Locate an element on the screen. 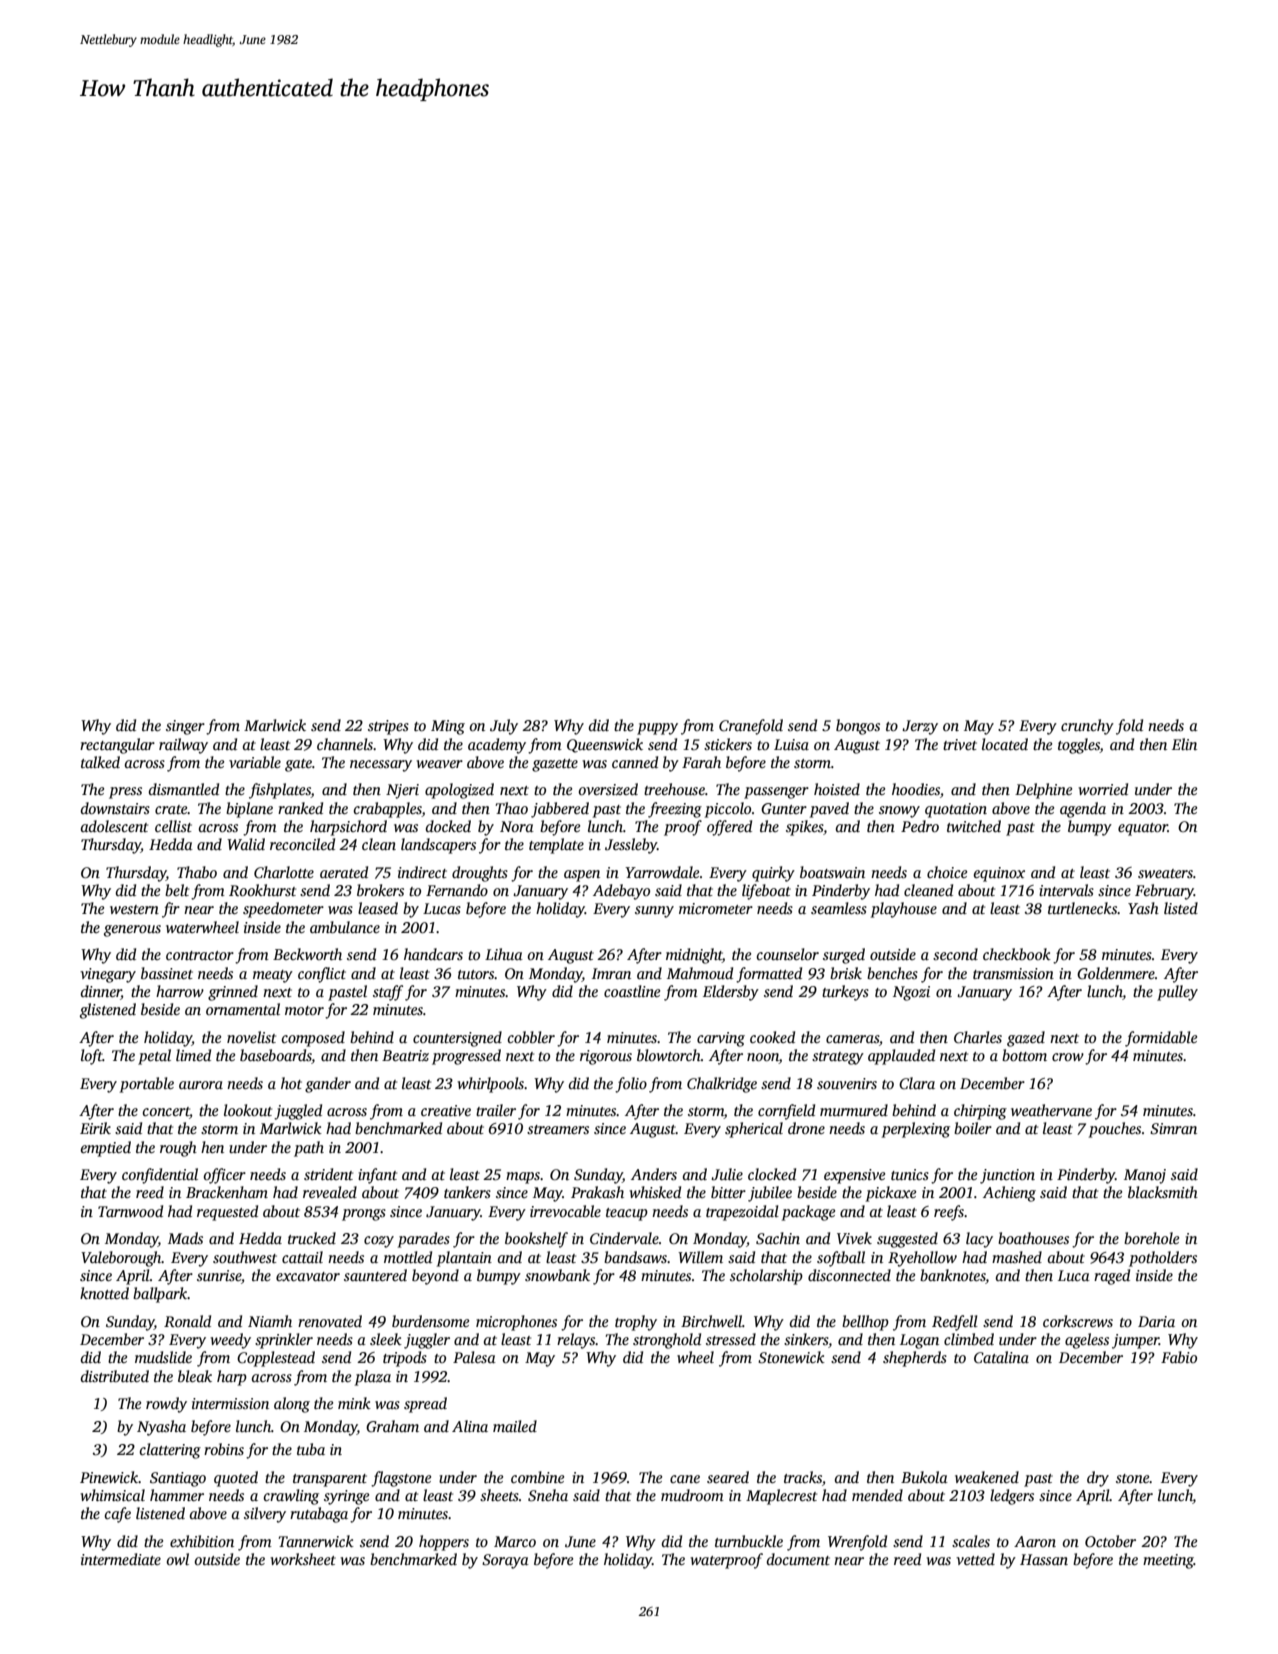 This screenshot has width=1278, height=1654. Soraya is located at coordinates (505, 1561).
